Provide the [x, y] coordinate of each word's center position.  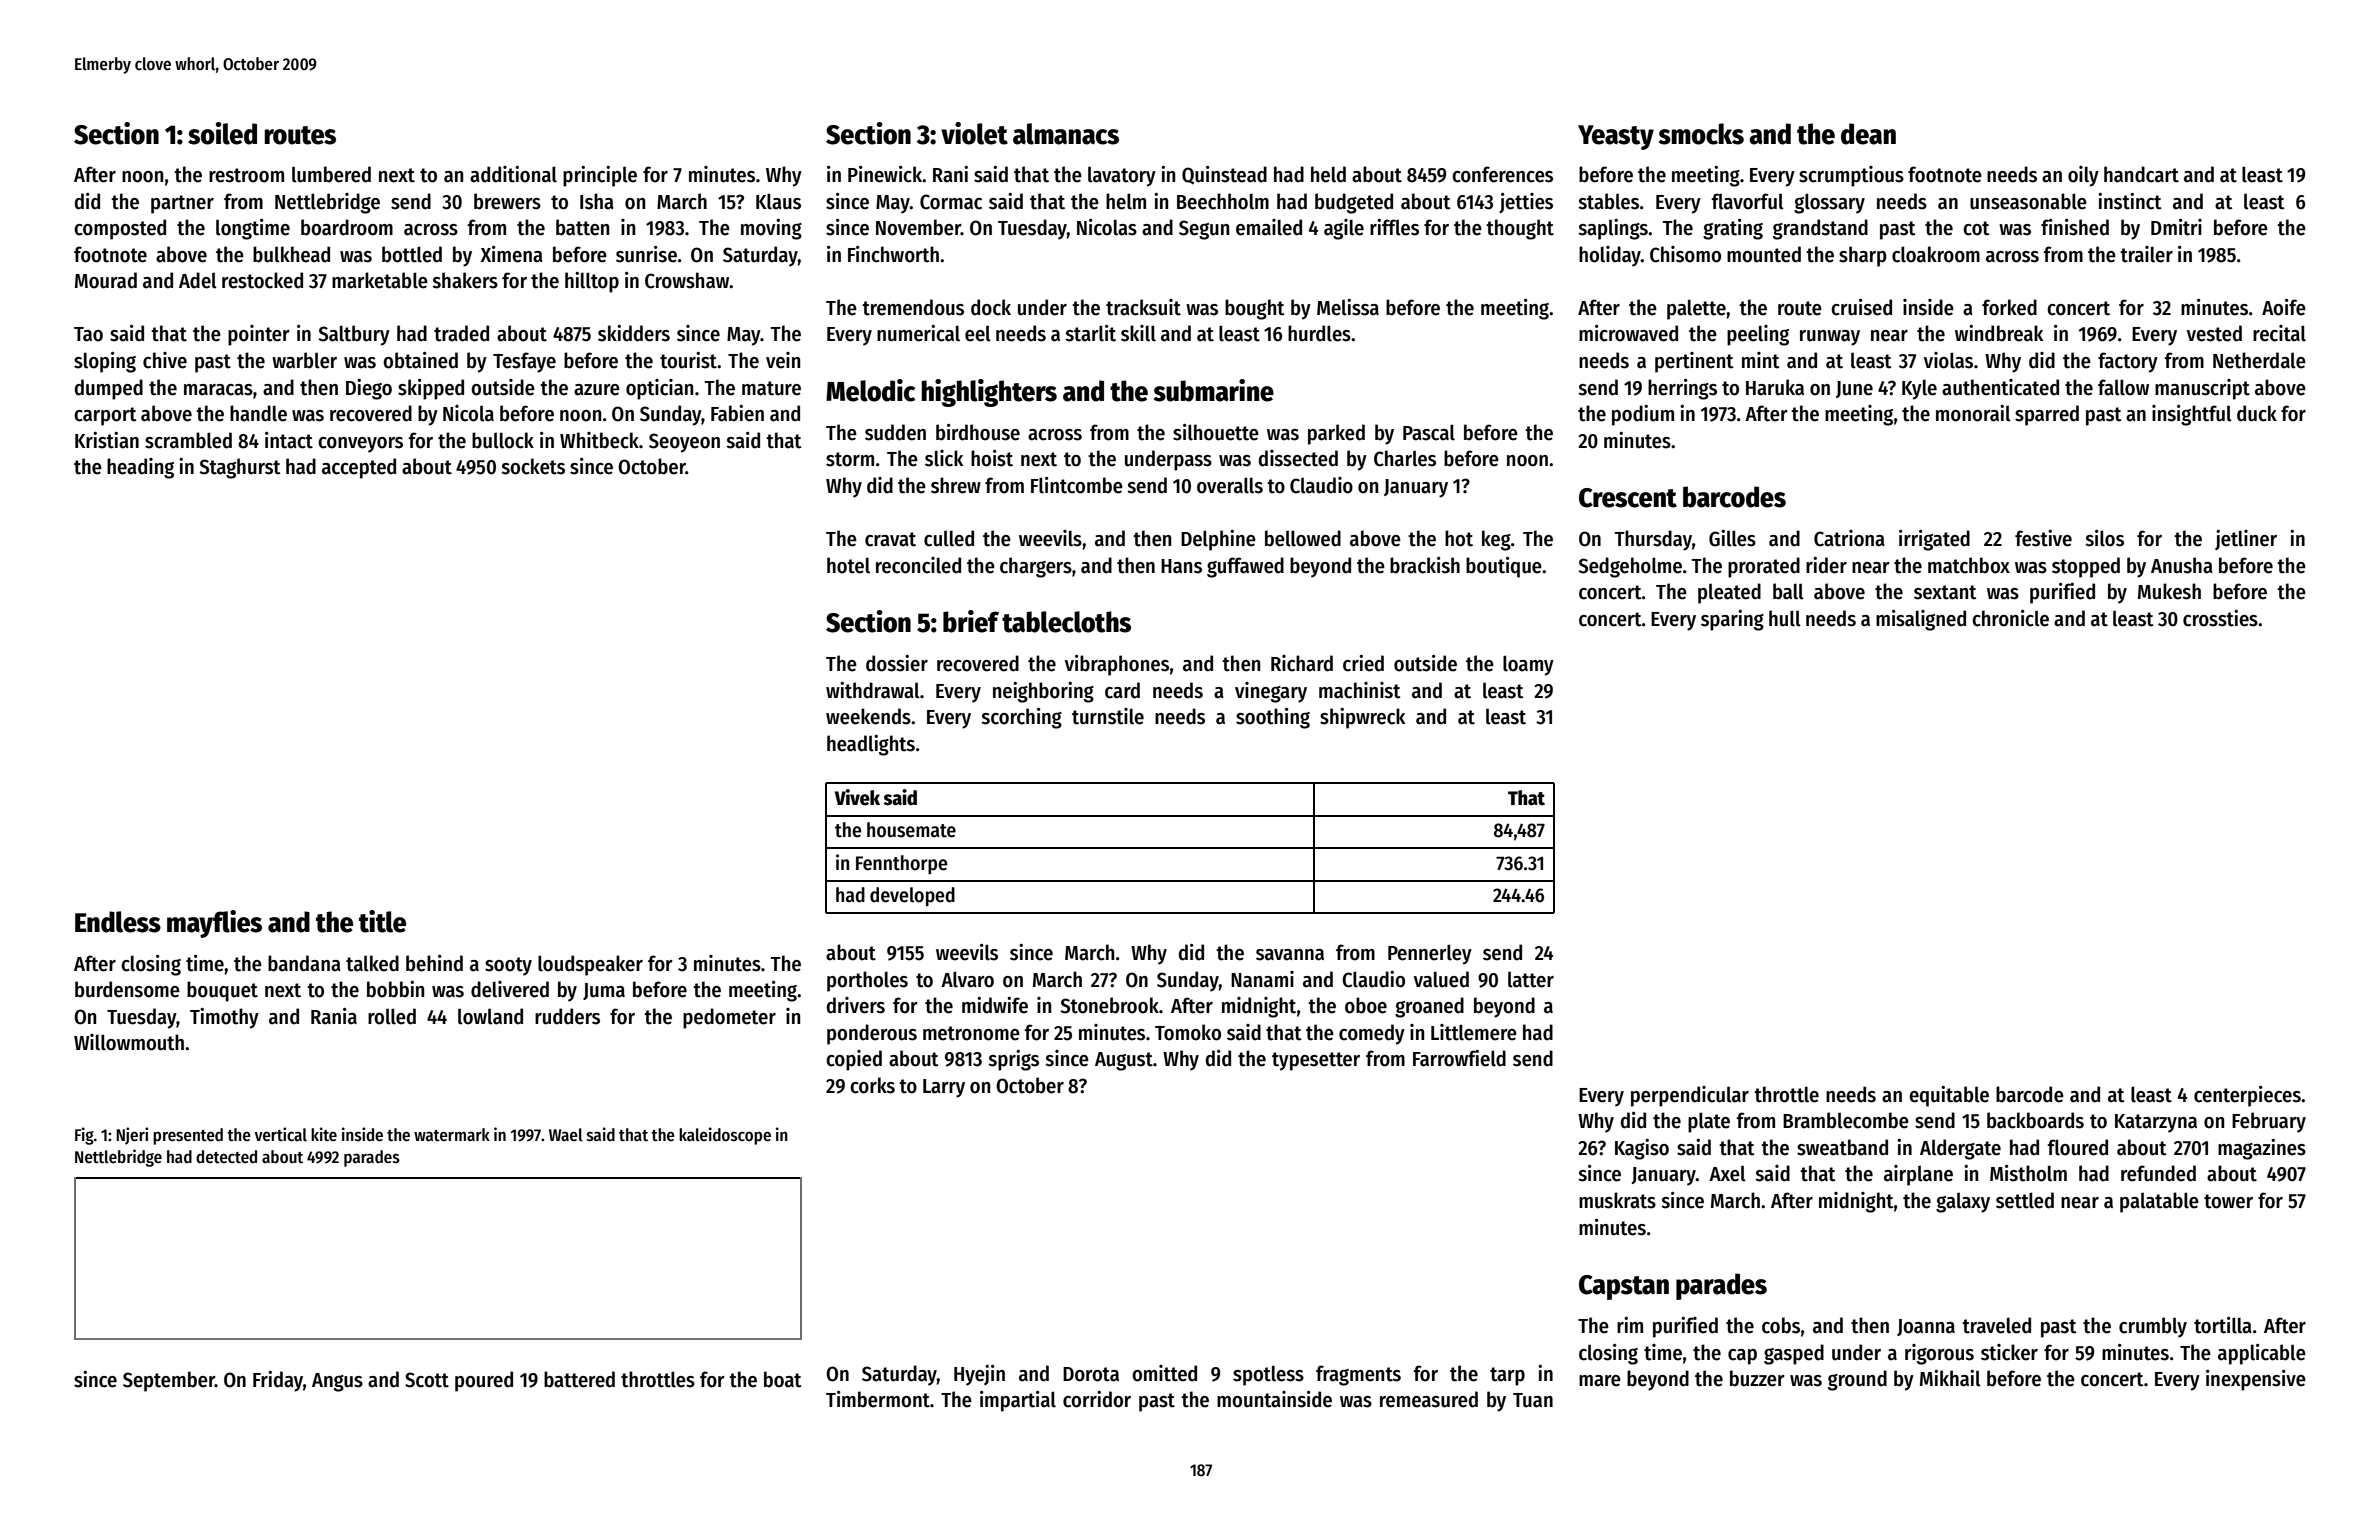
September [169, 1381]
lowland [490, 1016]
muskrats [1617, 1200]
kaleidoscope [725, 1136]
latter [1531, 980]
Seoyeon [684, 443]
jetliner [2246, 540]
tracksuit [1143, 307]
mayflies [214, 924]
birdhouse [978, 432]
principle [600, 176]
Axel [1727, 1174]
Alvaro [967, 979]
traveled [1996, 1325]
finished [2075, 227]
